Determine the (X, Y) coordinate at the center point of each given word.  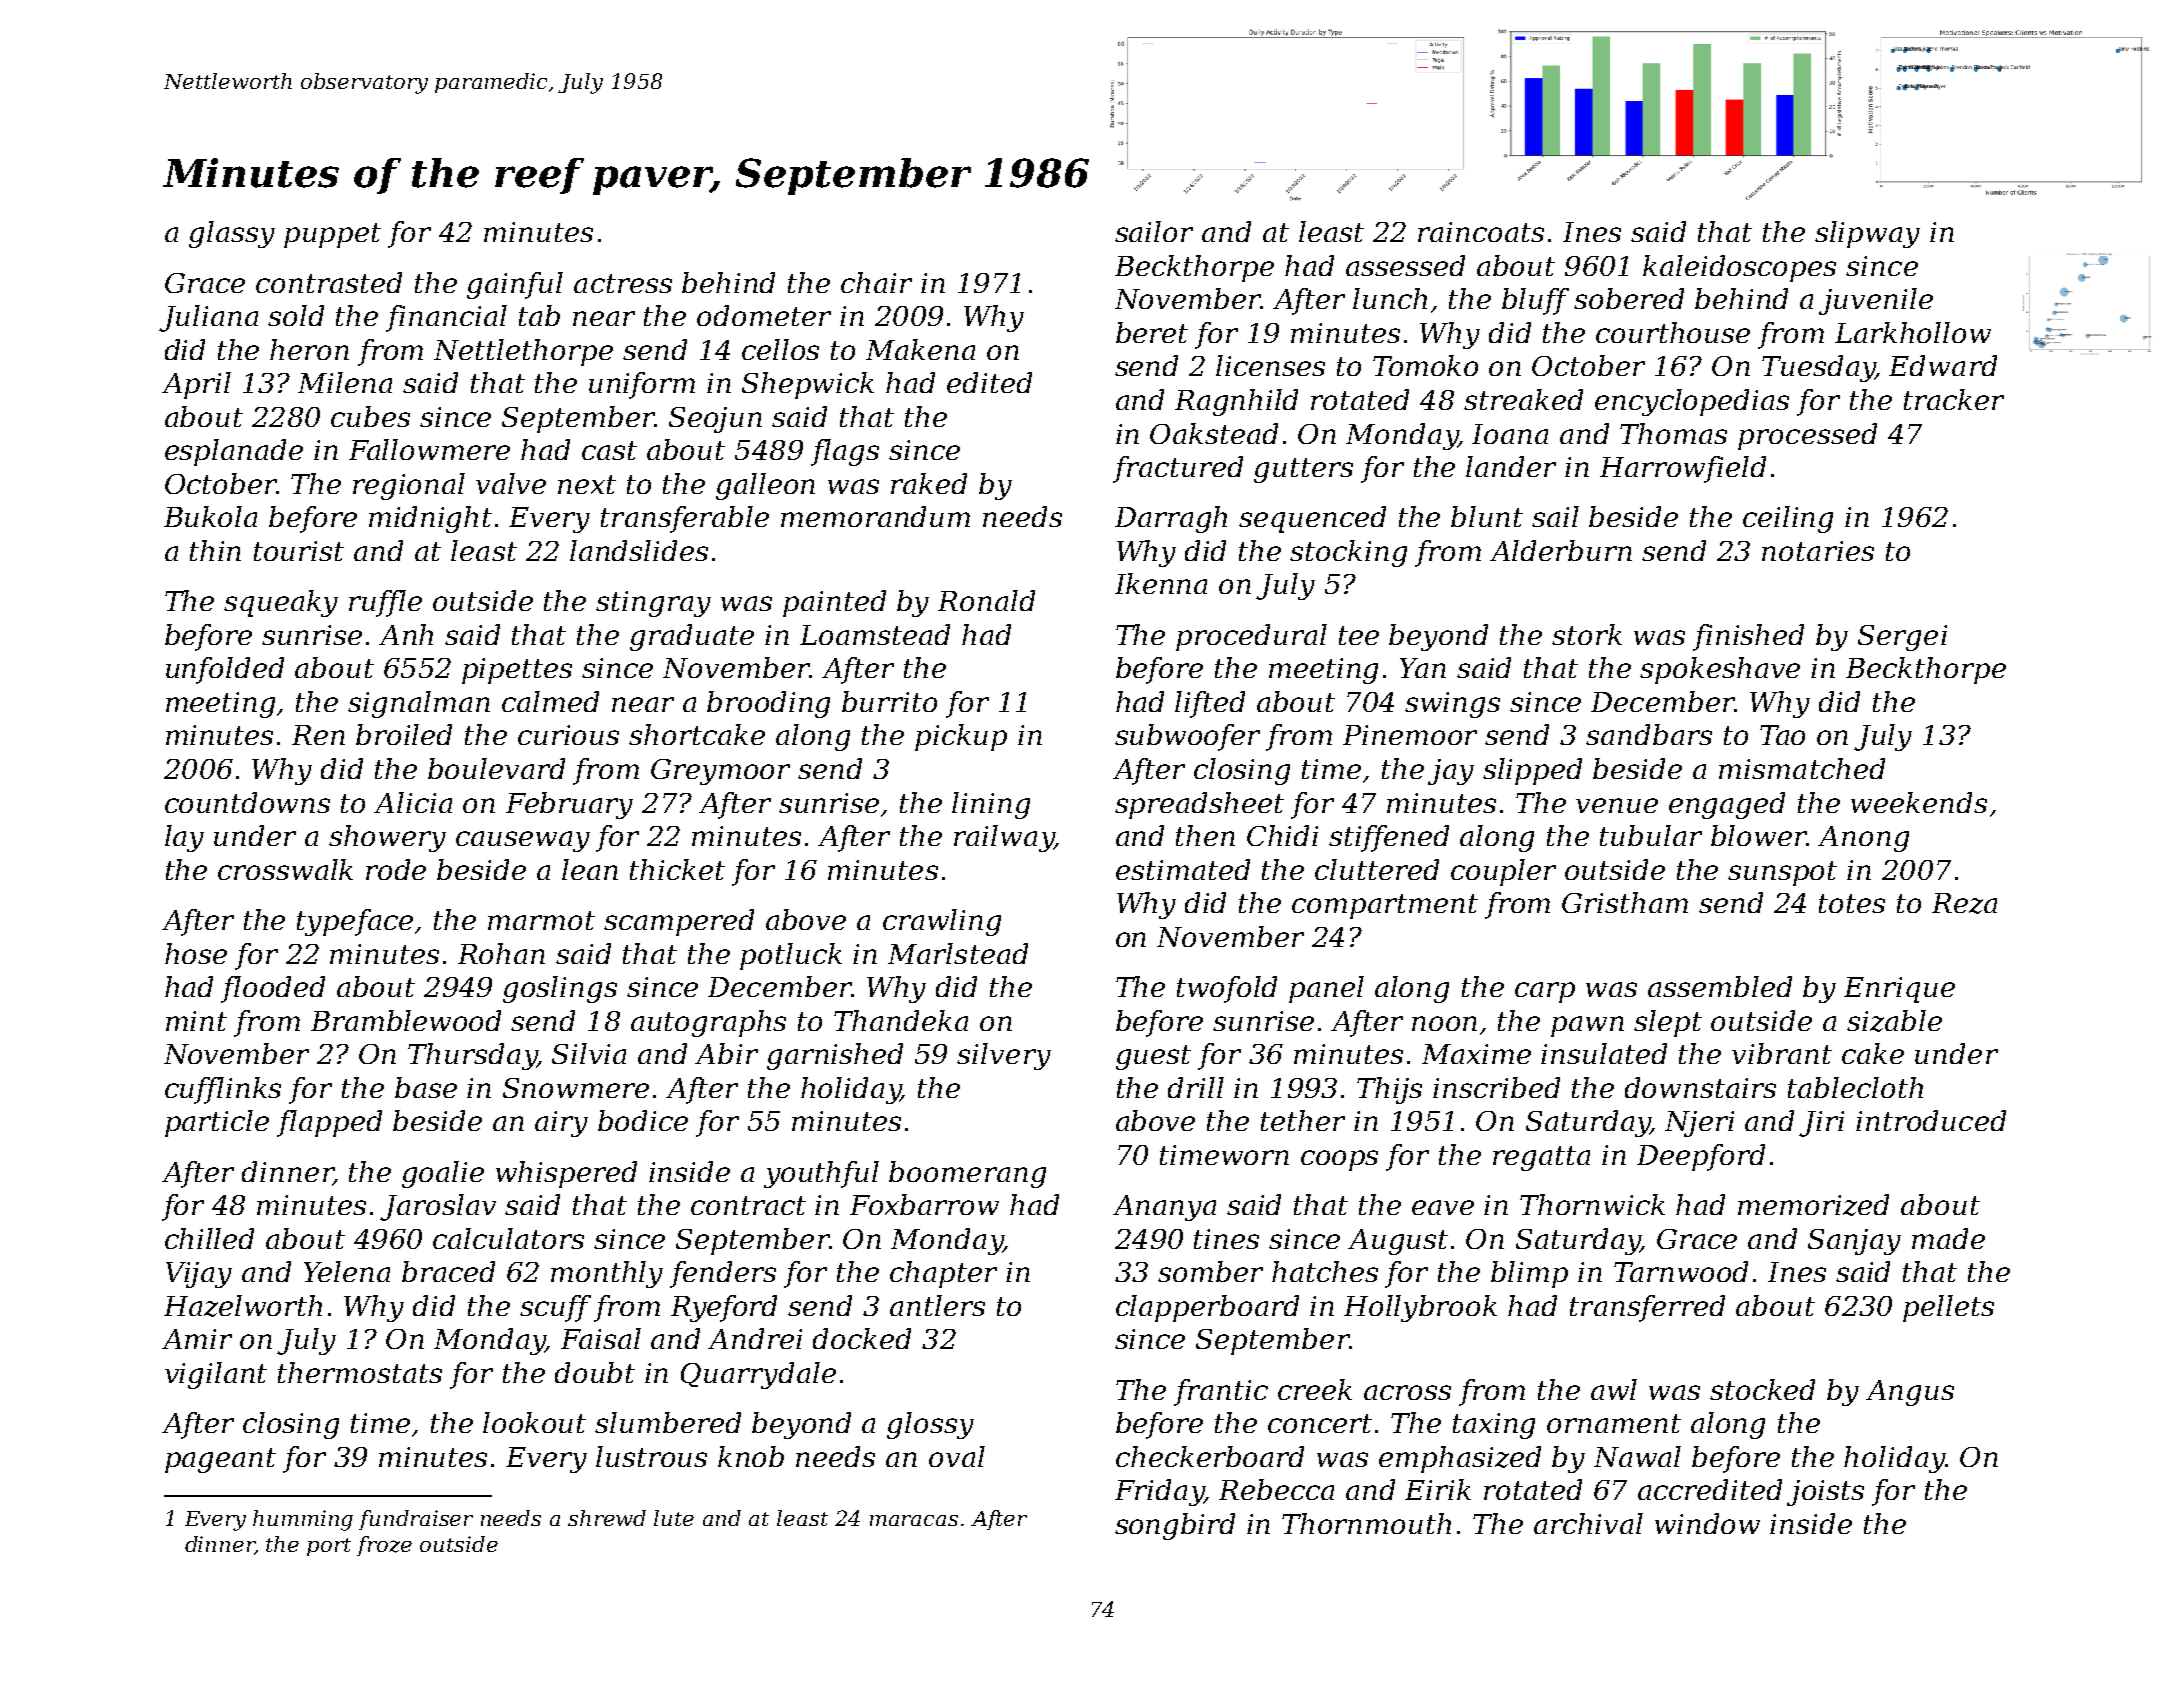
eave (1443, 1207)
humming (303, 1520)
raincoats (1481, 232)
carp (1545, 992)
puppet (332, 235)
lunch (1390, 298)
